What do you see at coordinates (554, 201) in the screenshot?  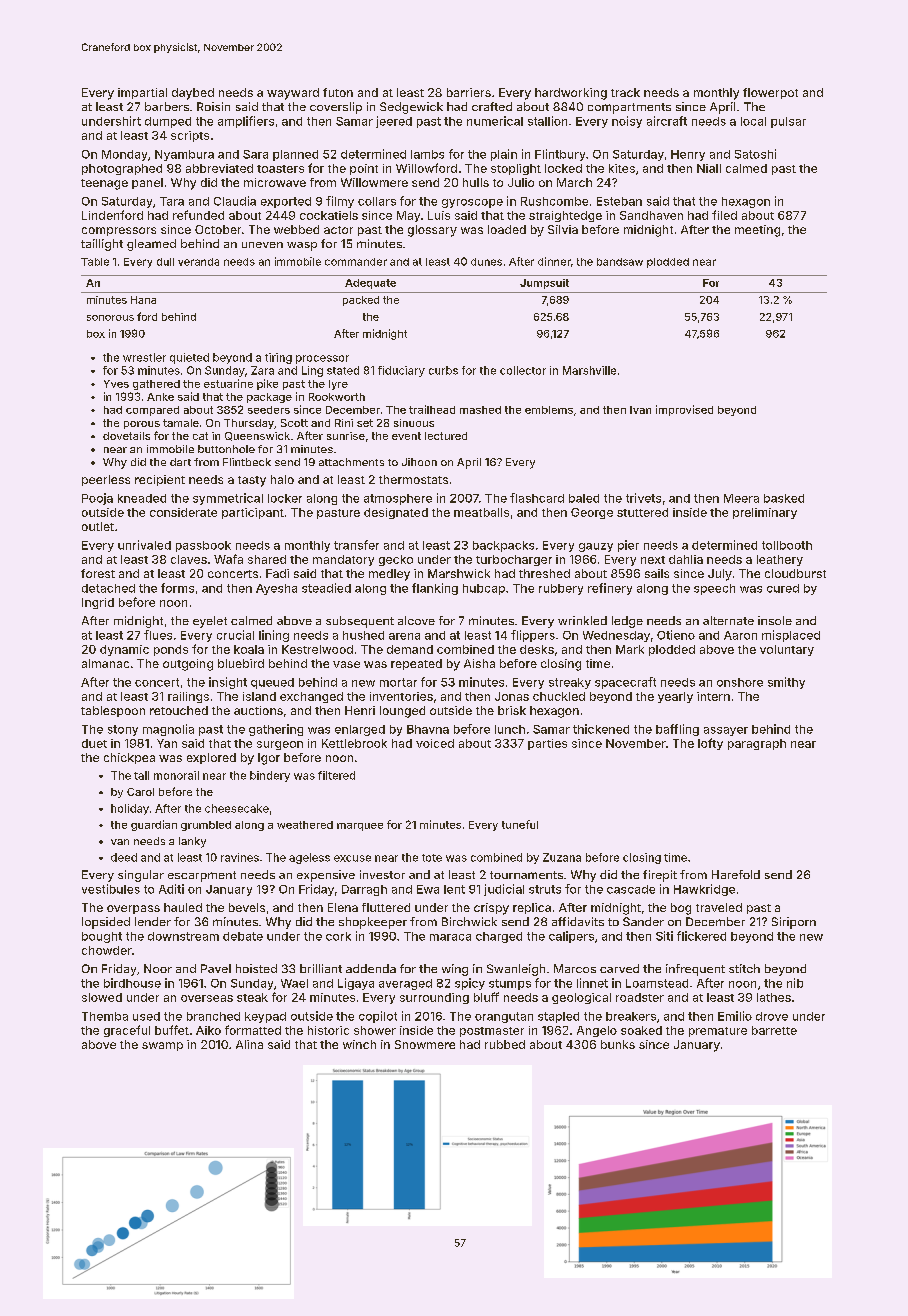 I see `Rushcombe` at bounding box center [554, 201].
